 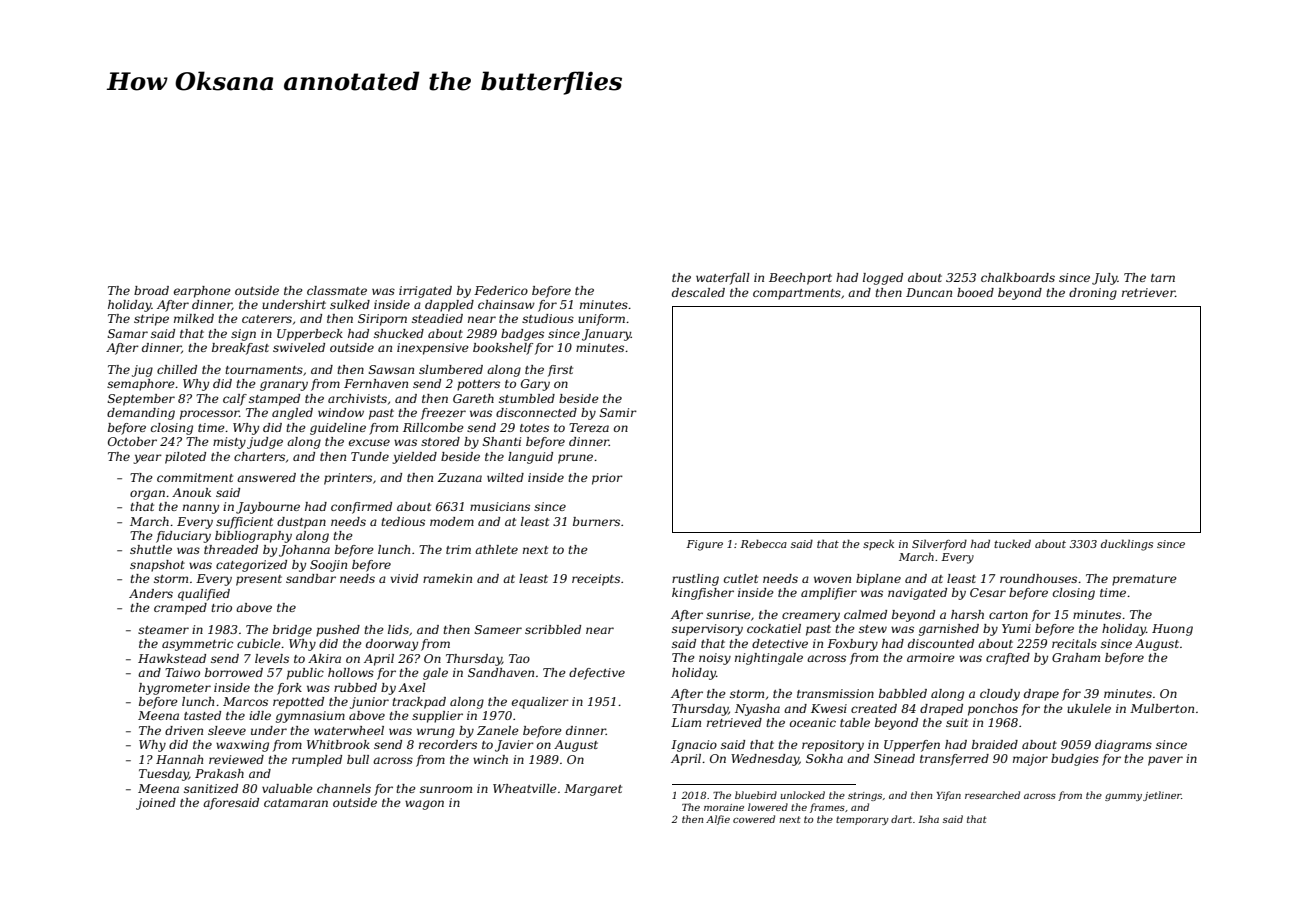 What do you see at coordinates (540, 703) in the screenshot?
I see `equalizer` at bounding box center [540, 703].
